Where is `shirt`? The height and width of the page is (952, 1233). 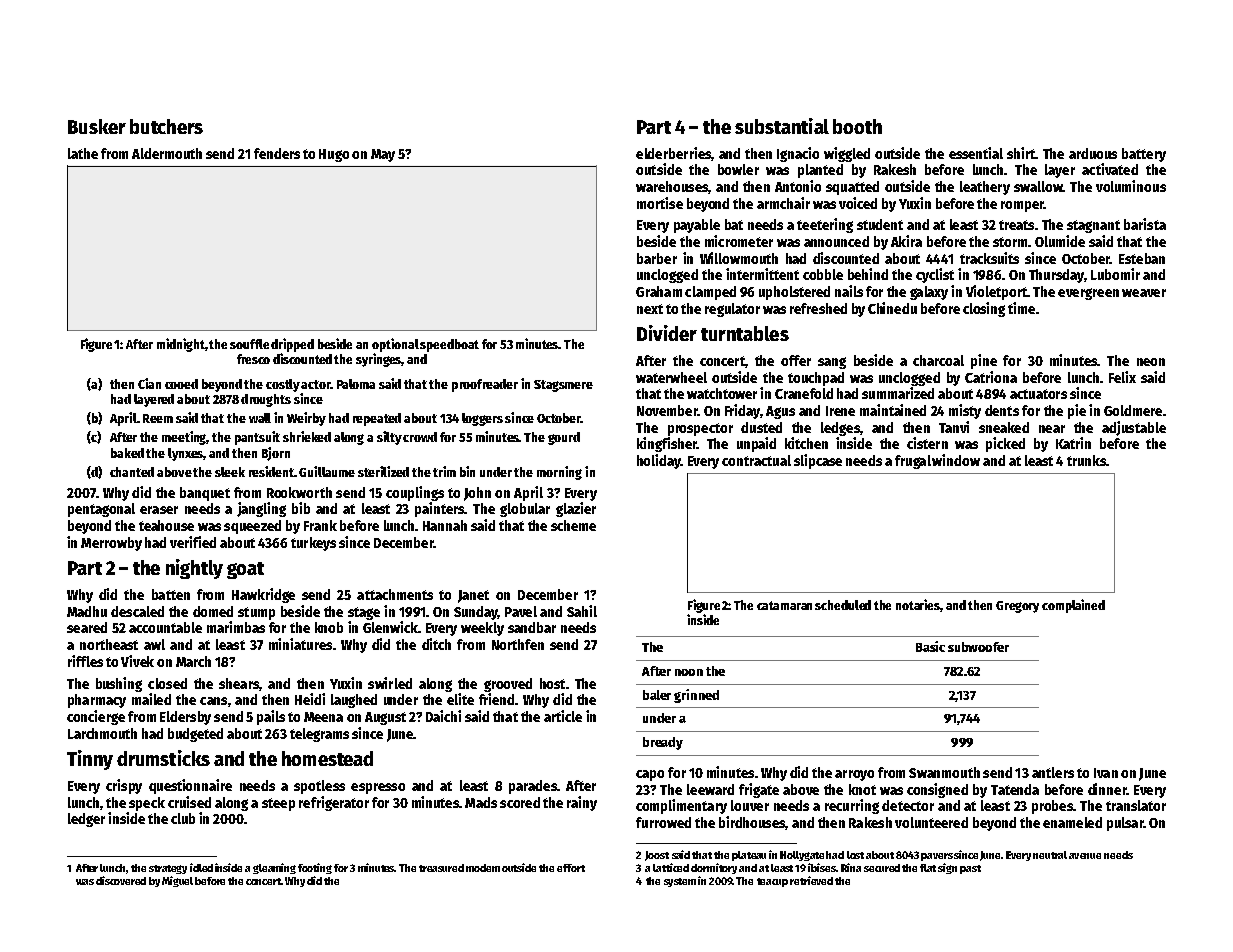 shirt is located at coordinates (1021, 153).
